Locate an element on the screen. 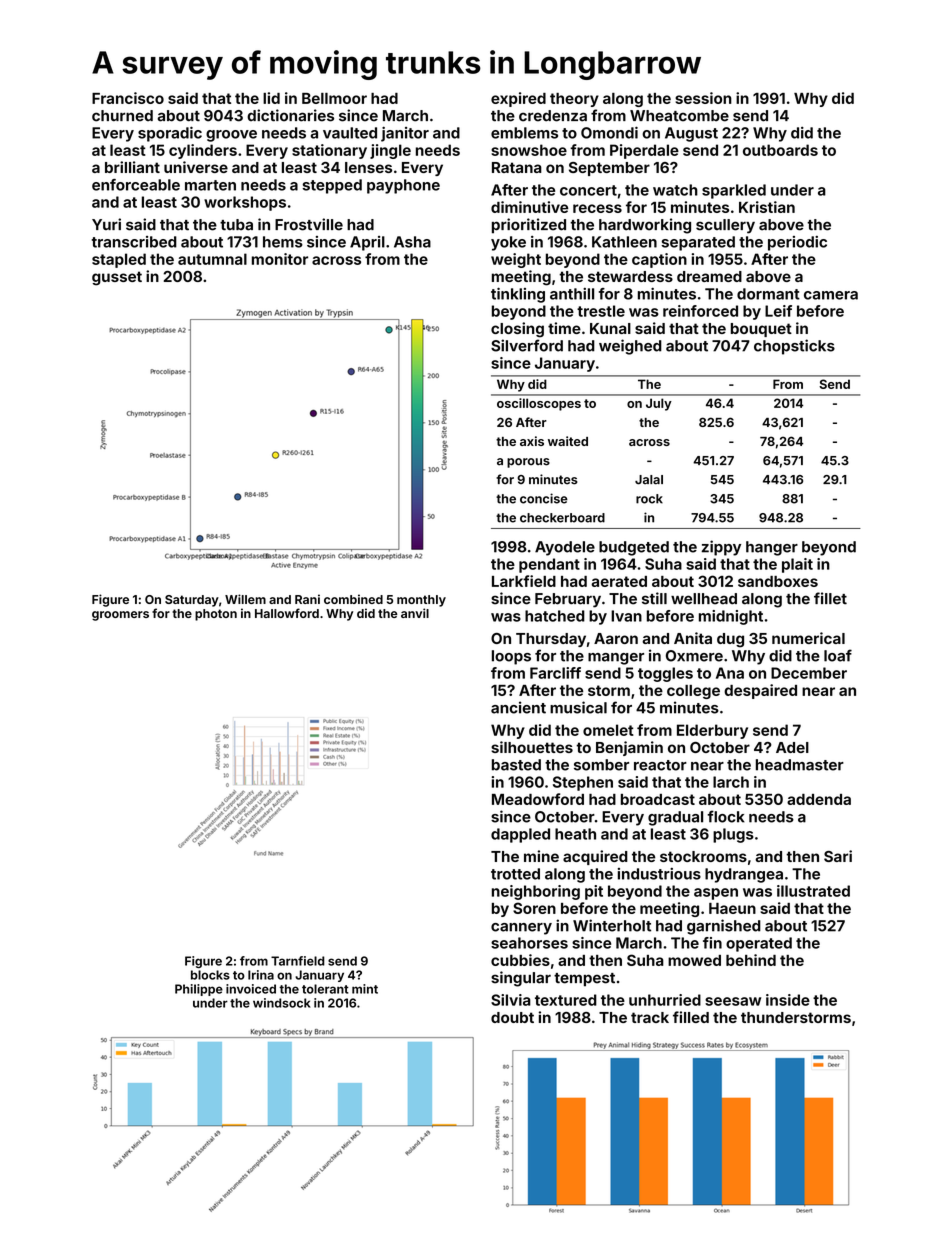 The height and width of the screenshot is (1233, 952). basted is located at coordinates (516, 765).
